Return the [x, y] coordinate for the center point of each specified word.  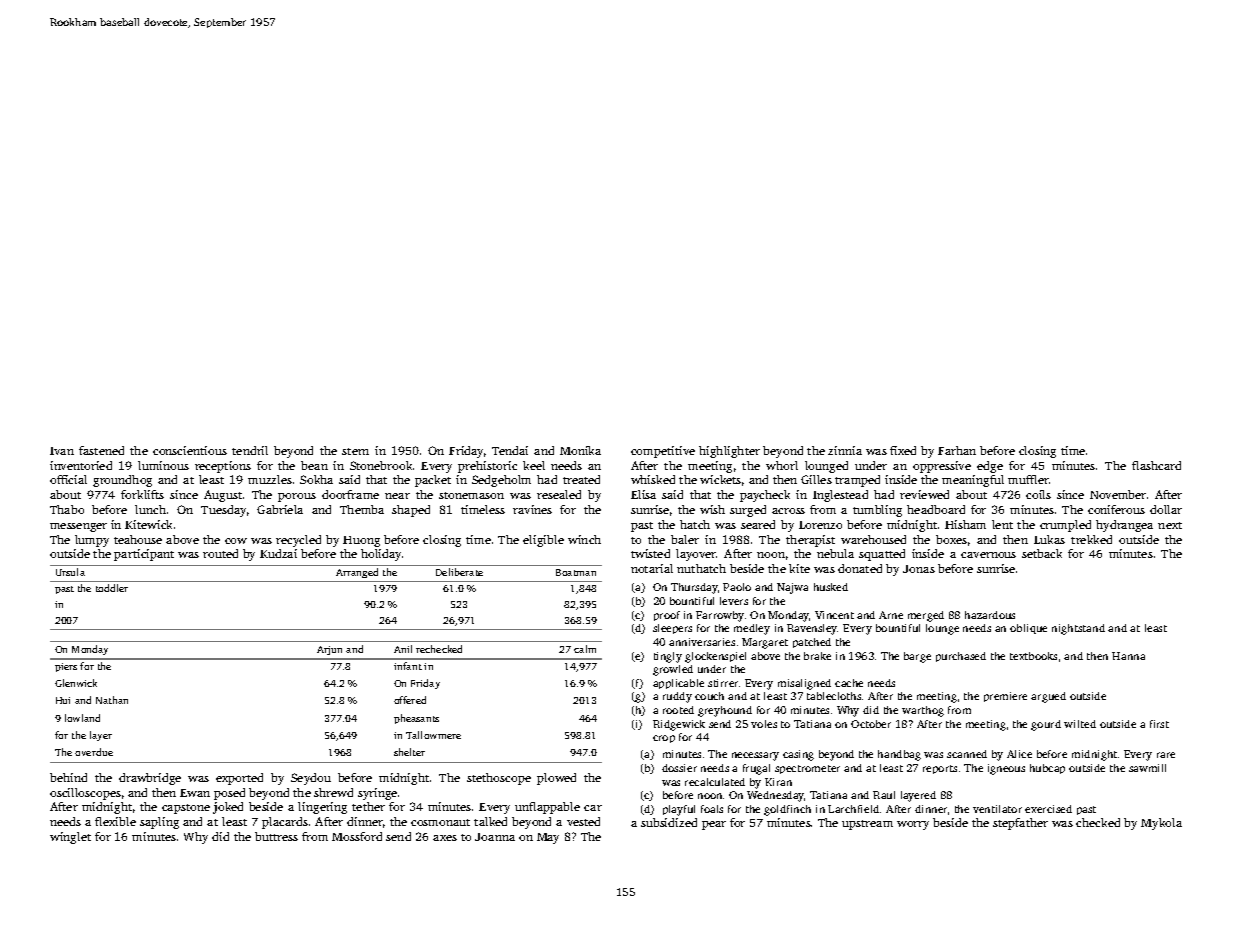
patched [812, 643]
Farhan [957, 450]
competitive [663, 452]
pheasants [416, 719]
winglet [70, 838]
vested [583, 821]
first [1159, 724]
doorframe [350, 494]
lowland [82, 718]
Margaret [765, 643]
